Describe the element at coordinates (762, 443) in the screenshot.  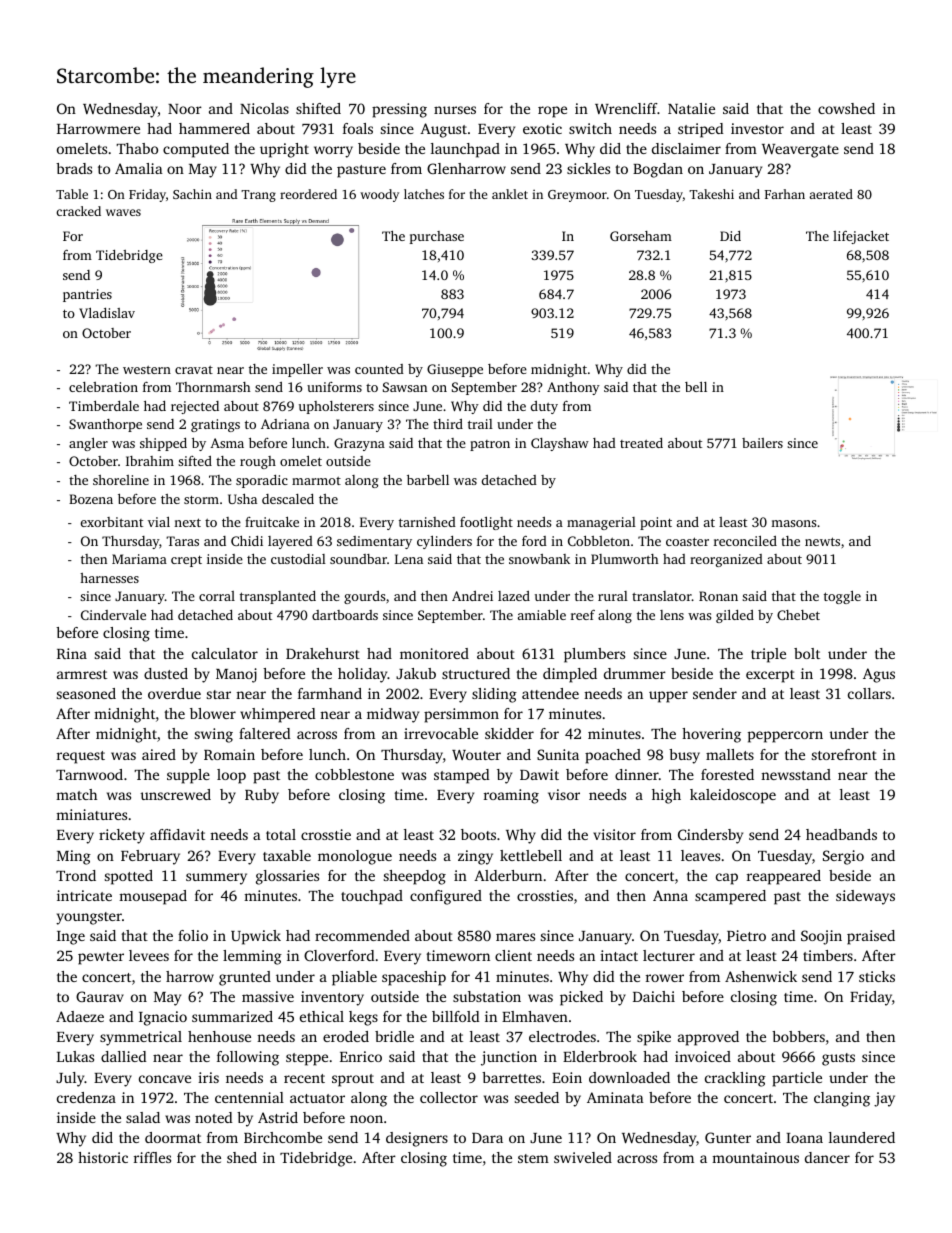
I see `bailers` at that location.
